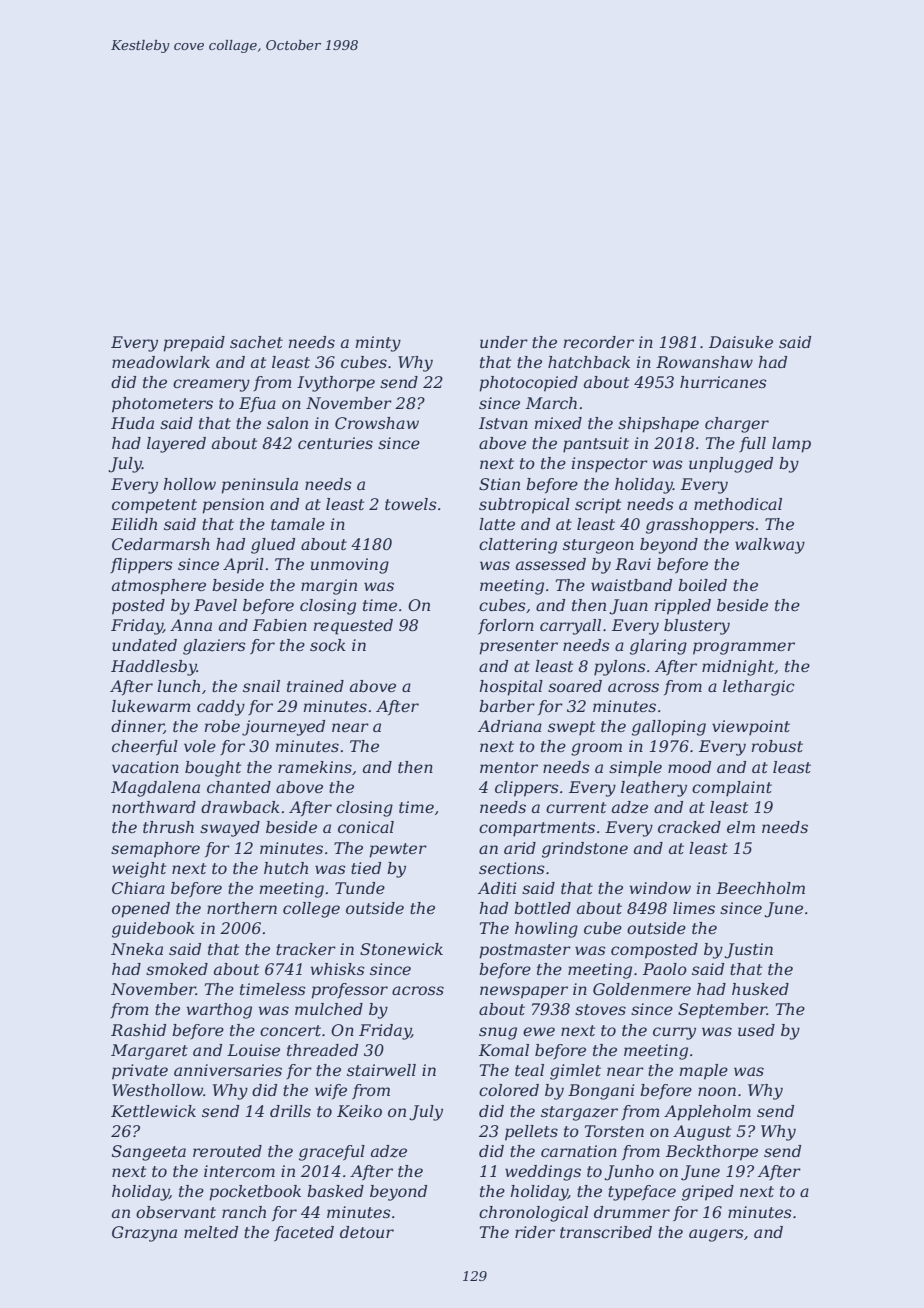  Describe the element at coordinates (155, 850) in the image. I see `semaphore` at that location.
